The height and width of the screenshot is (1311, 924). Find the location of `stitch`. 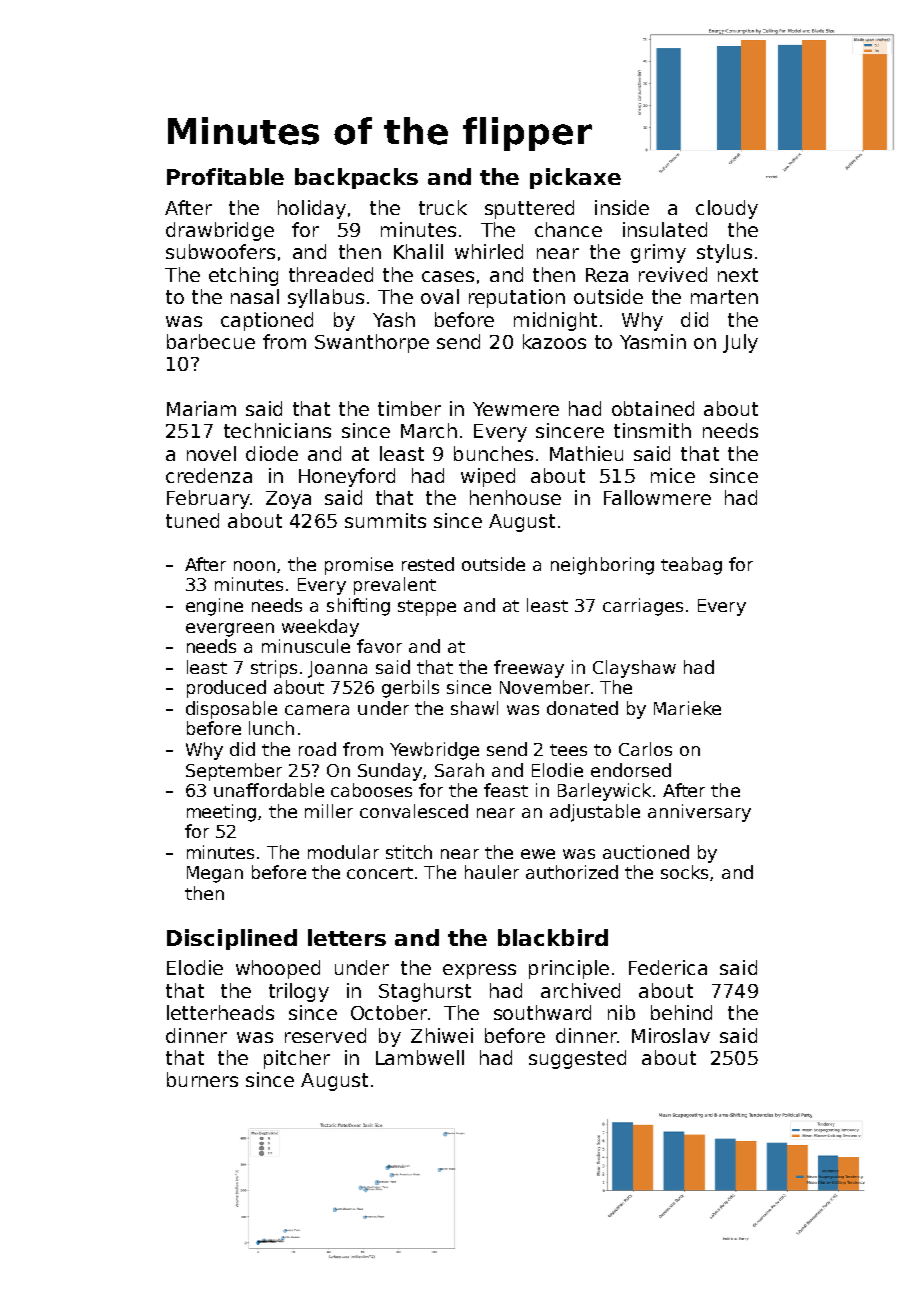

stitch is located at coordinates (409, 852).
